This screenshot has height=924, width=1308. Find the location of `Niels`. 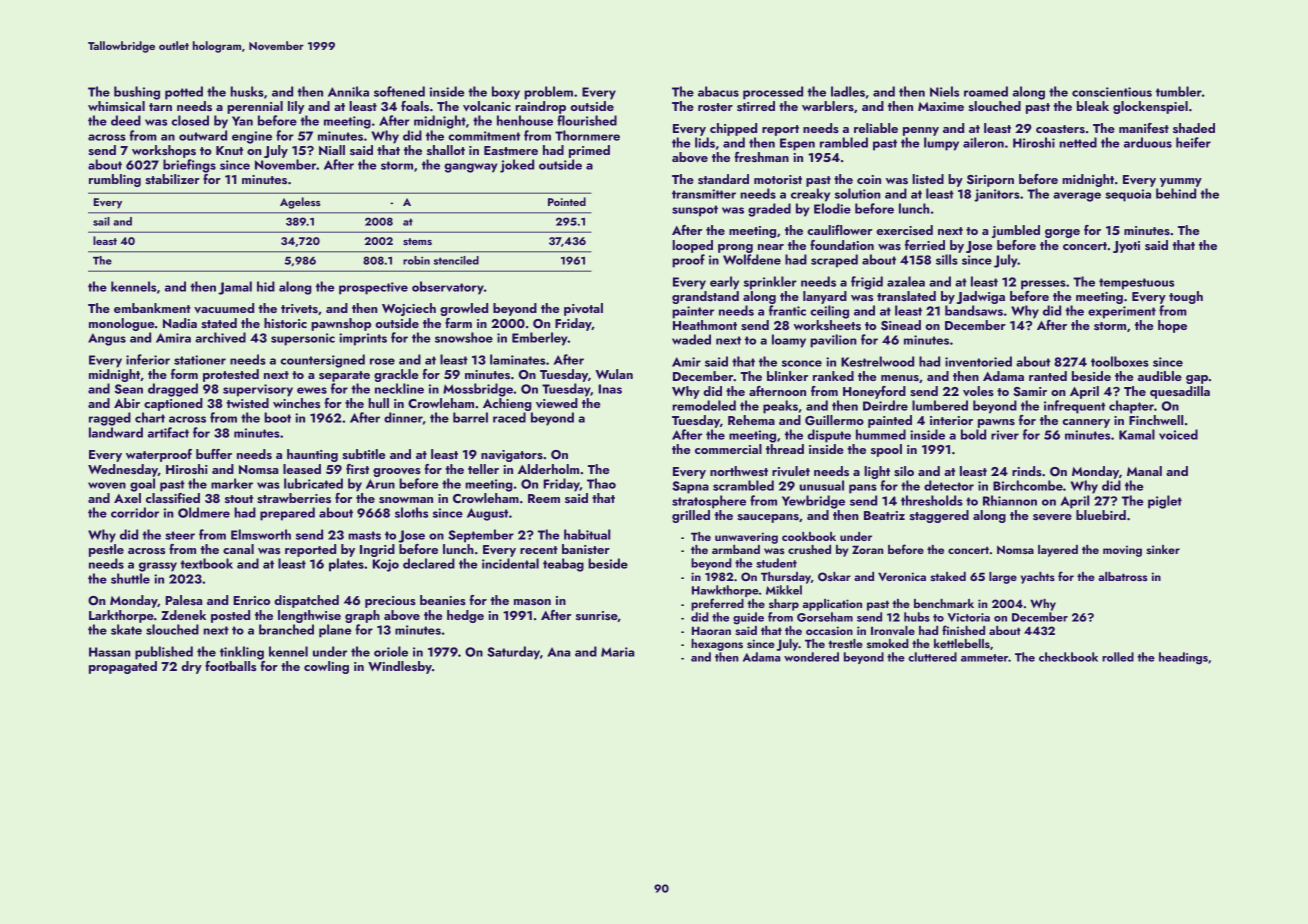

Niels is located at coordinates (944, 91).
